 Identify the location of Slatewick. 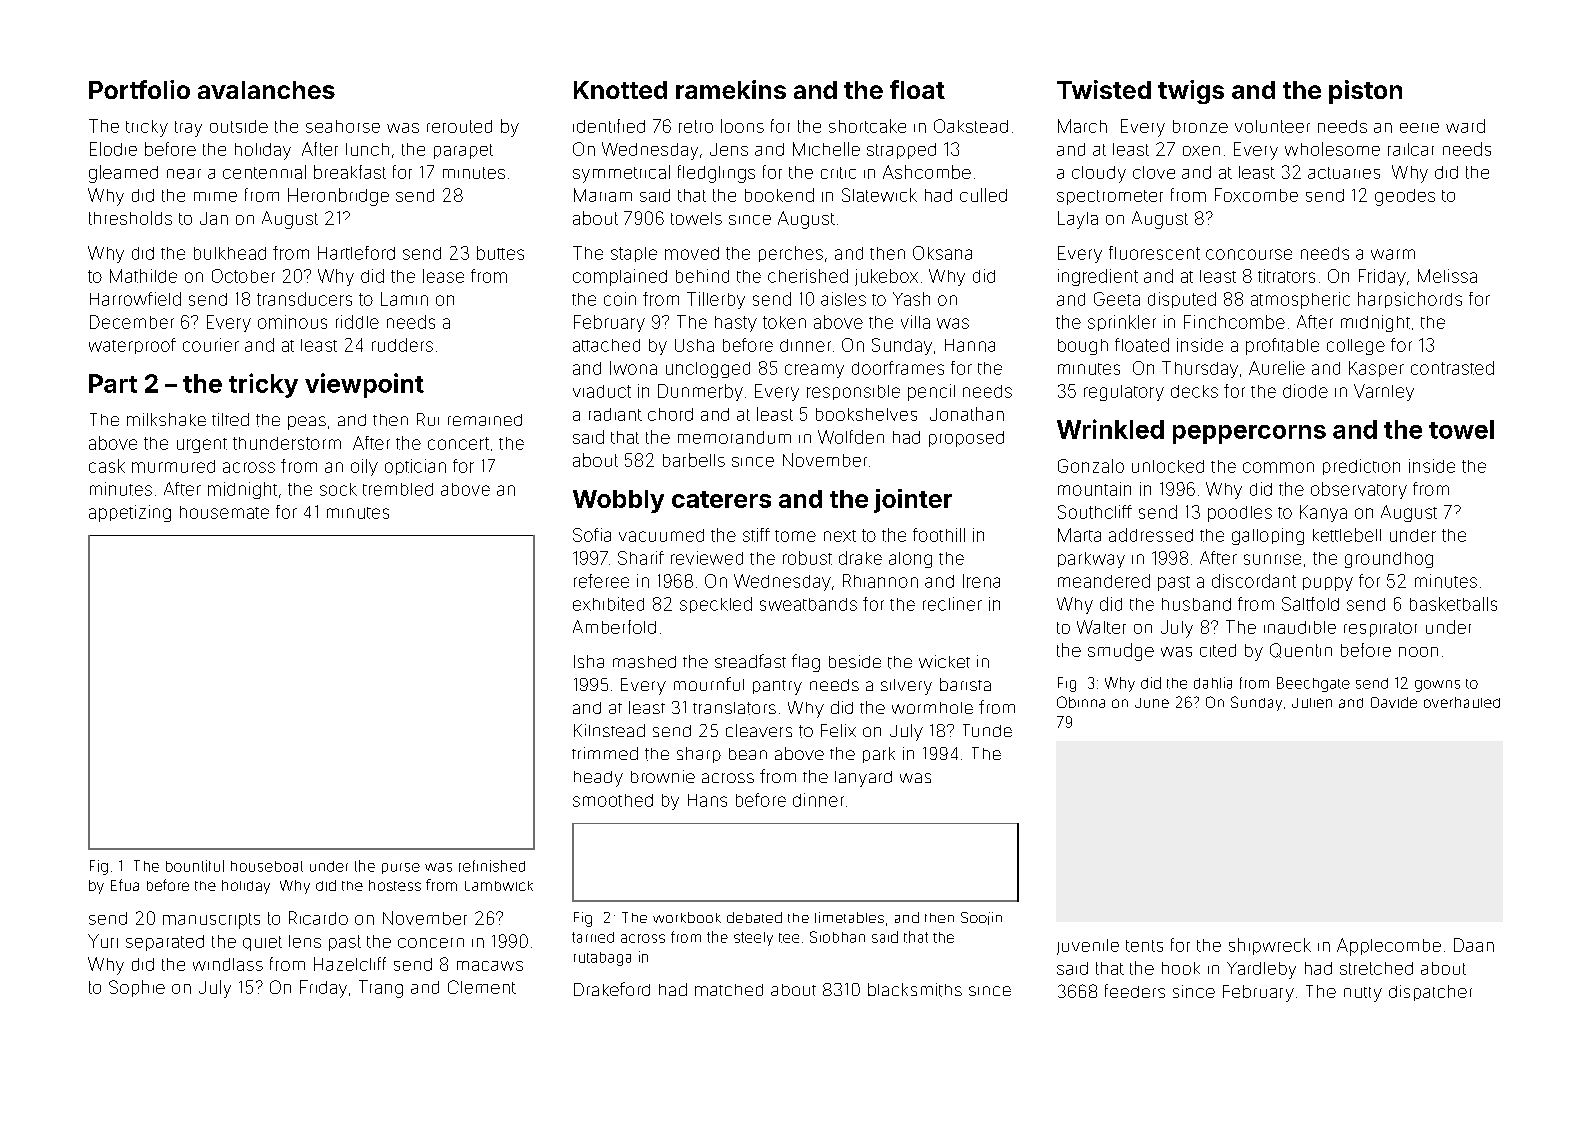
(879, 195).
